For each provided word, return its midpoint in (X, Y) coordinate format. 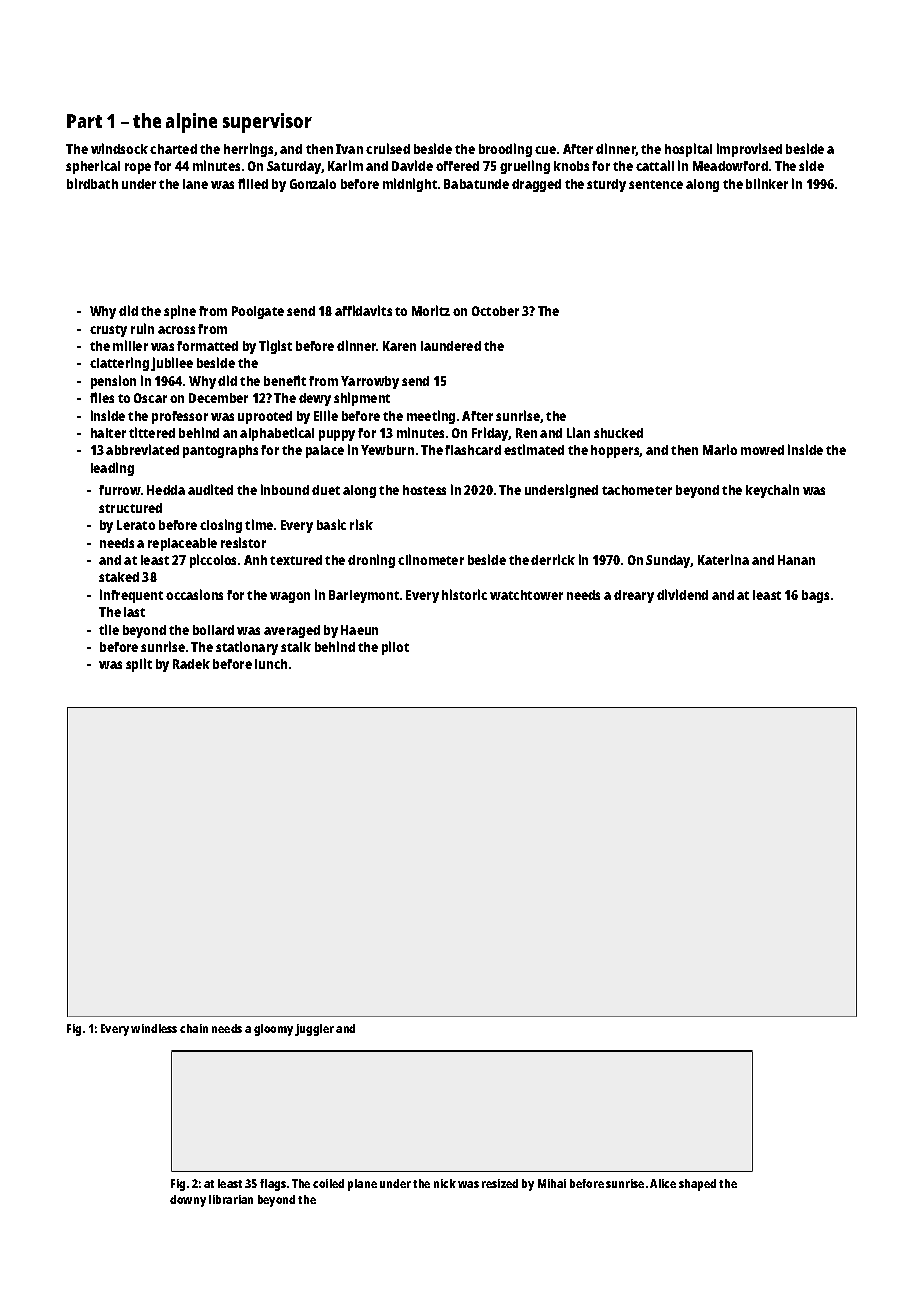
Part (84, 121)
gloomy (273, 1030)
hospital (688, 150)
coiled (328, 1183)
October (495, 311)
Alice (663, 1183)
